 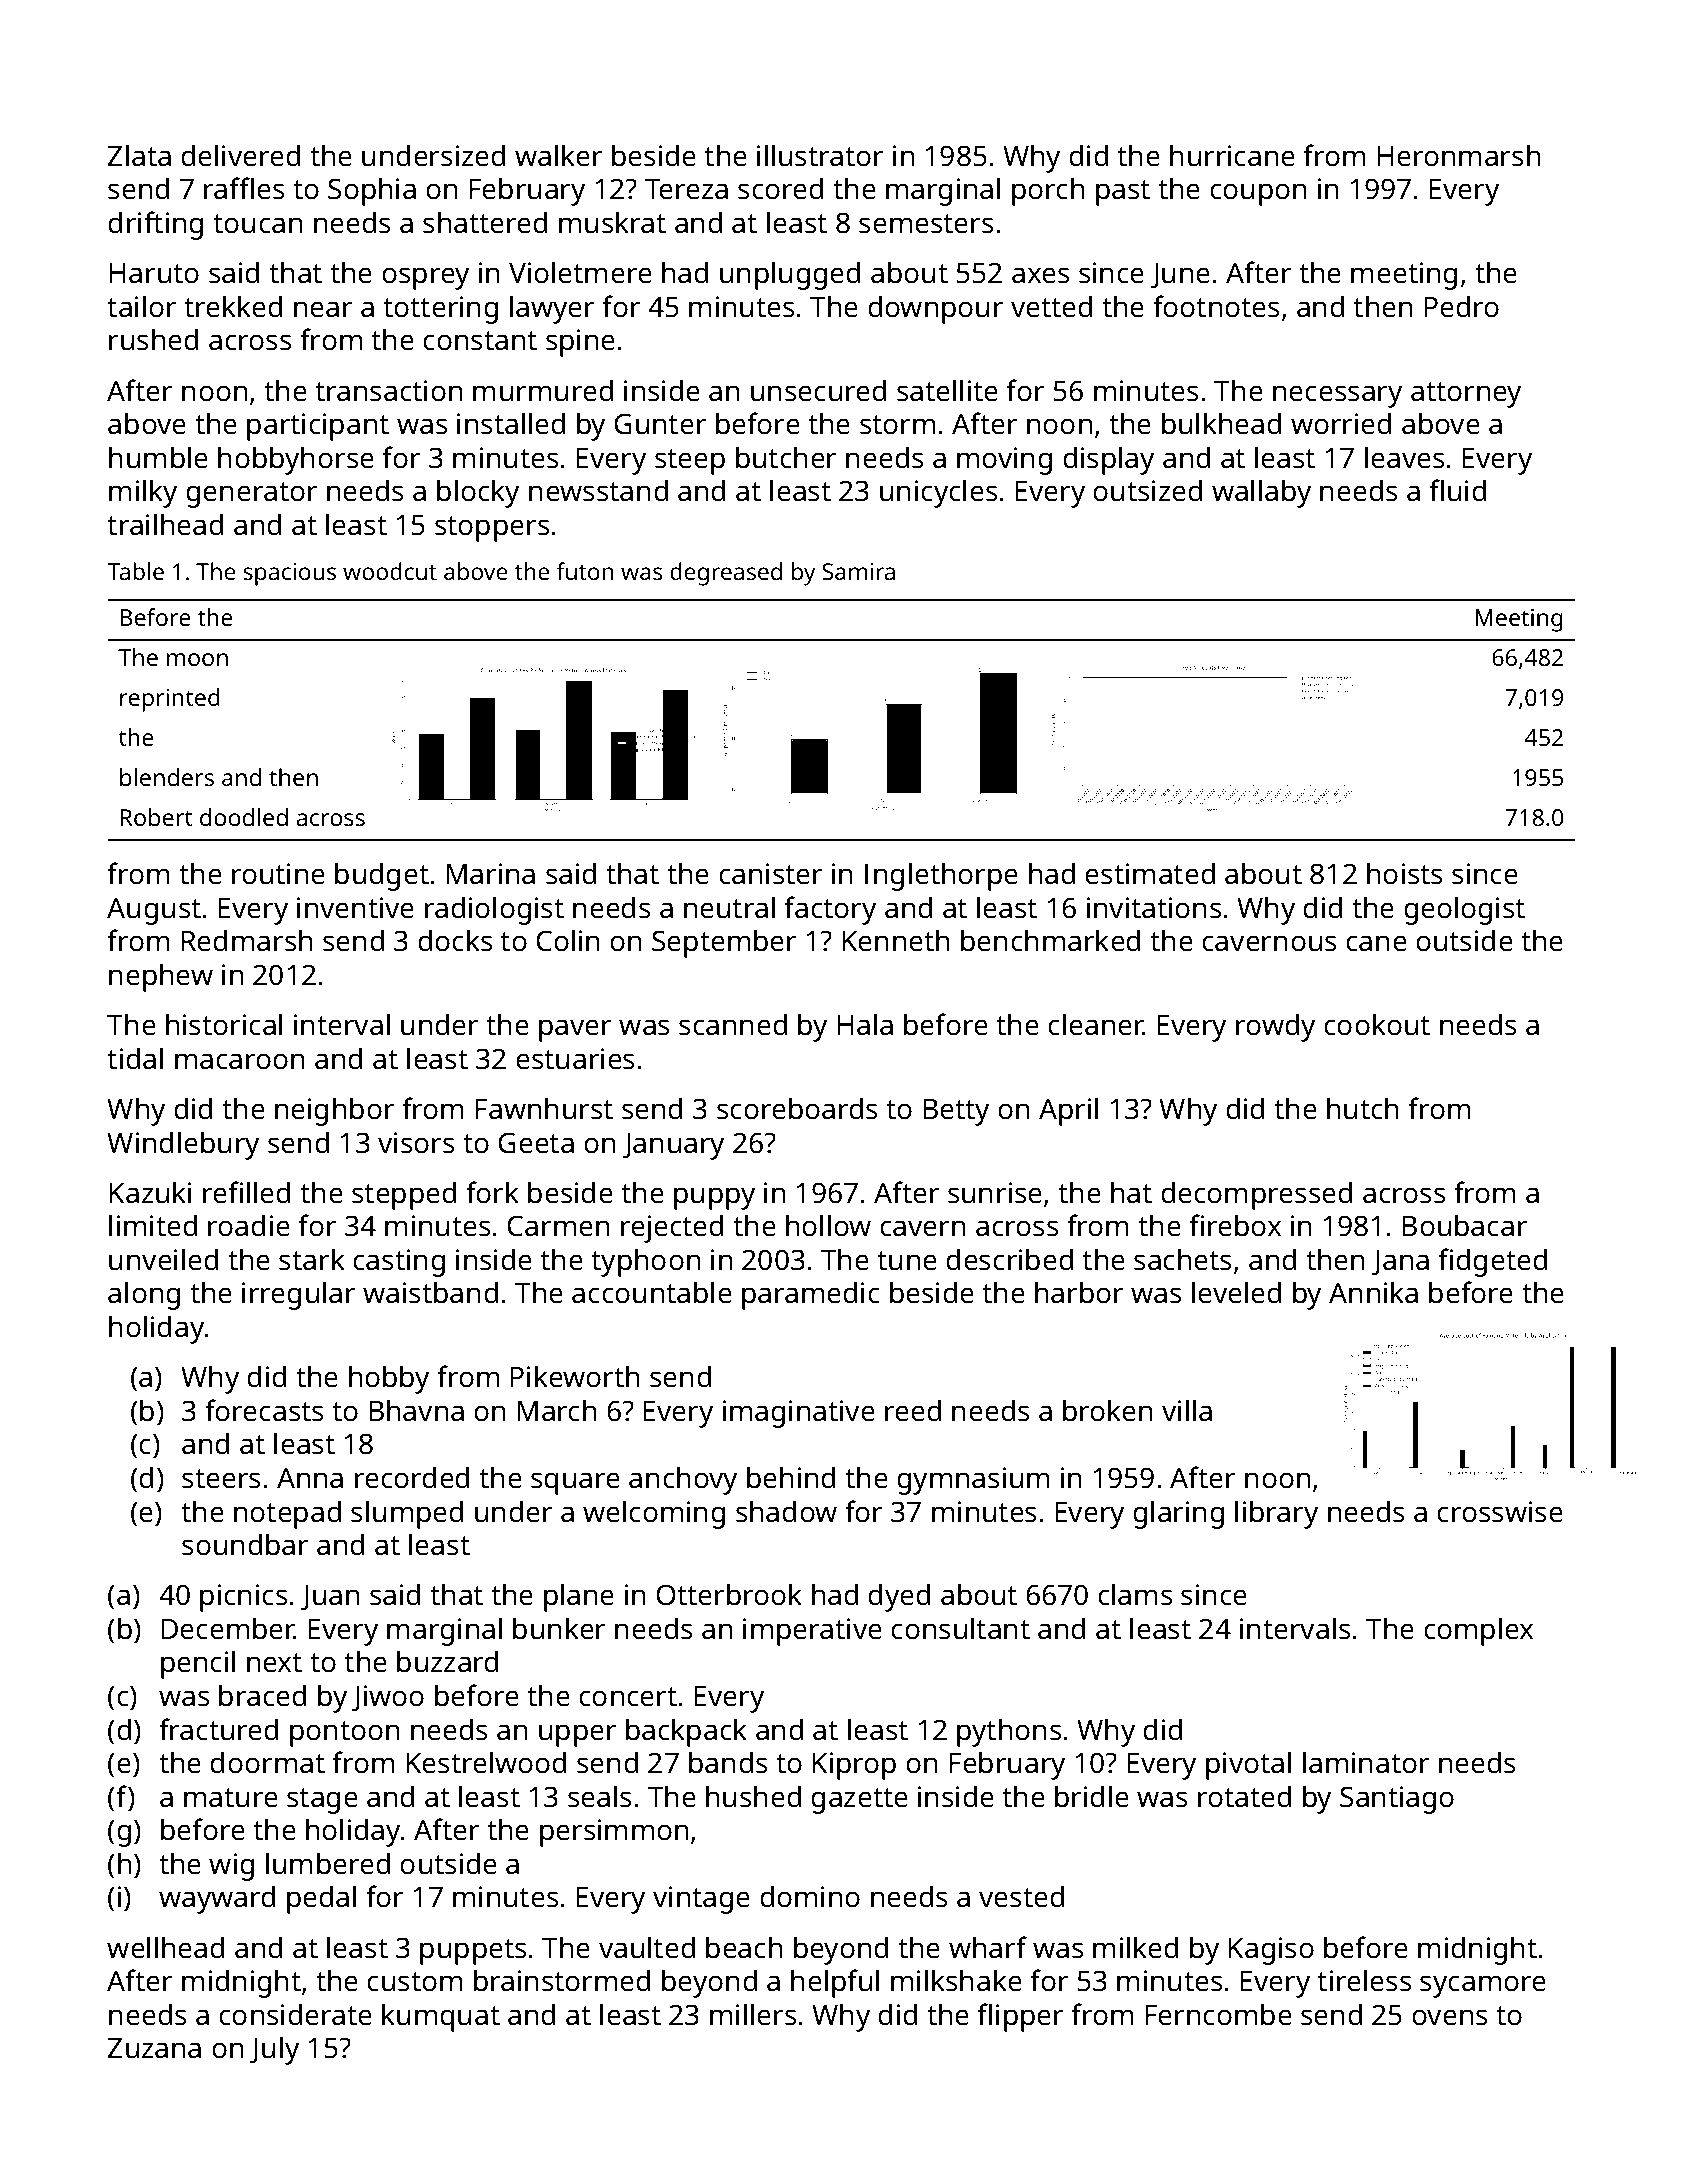 What do you see at coordinates (1466, 395) in the page?
I see `attorney` at bounding box center [1466, 395].
